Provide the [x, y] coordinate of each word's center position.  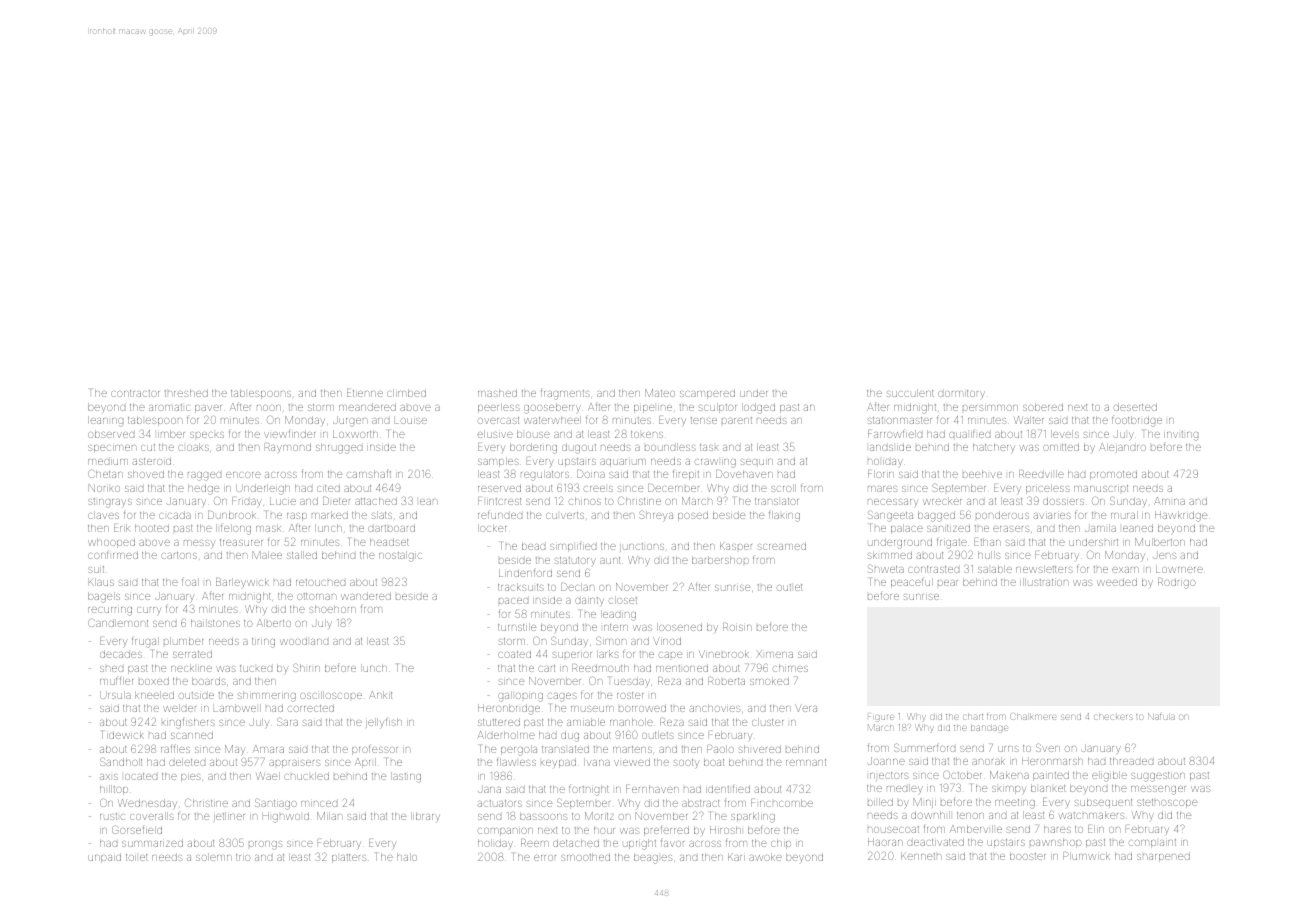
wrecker [942, 501]
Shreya [656, 516]
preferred [666, 831]
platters [349, 858]
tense [704, 420]
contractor [135, 393]
